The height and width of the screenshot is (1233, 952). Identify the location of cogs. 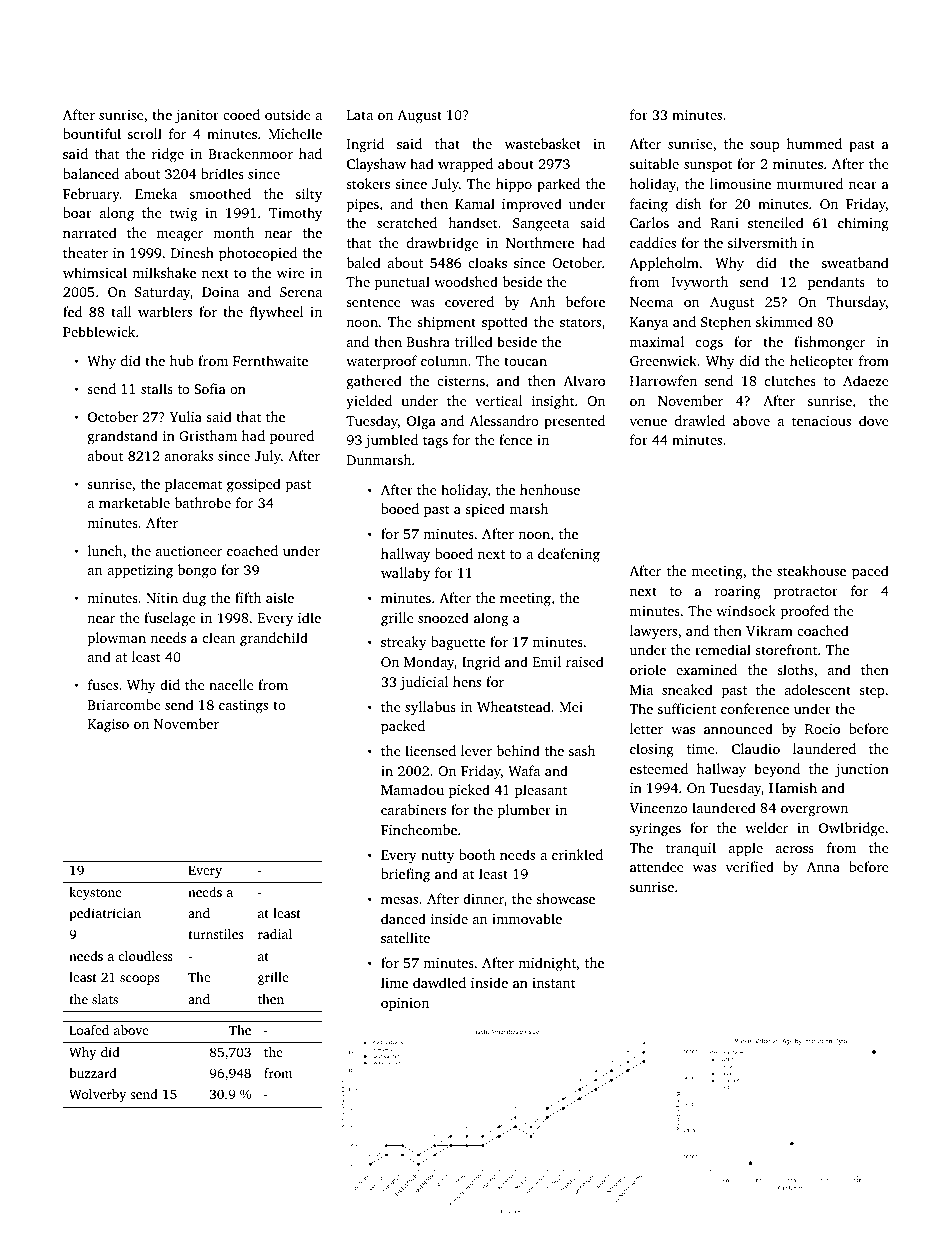
(709, 345).
